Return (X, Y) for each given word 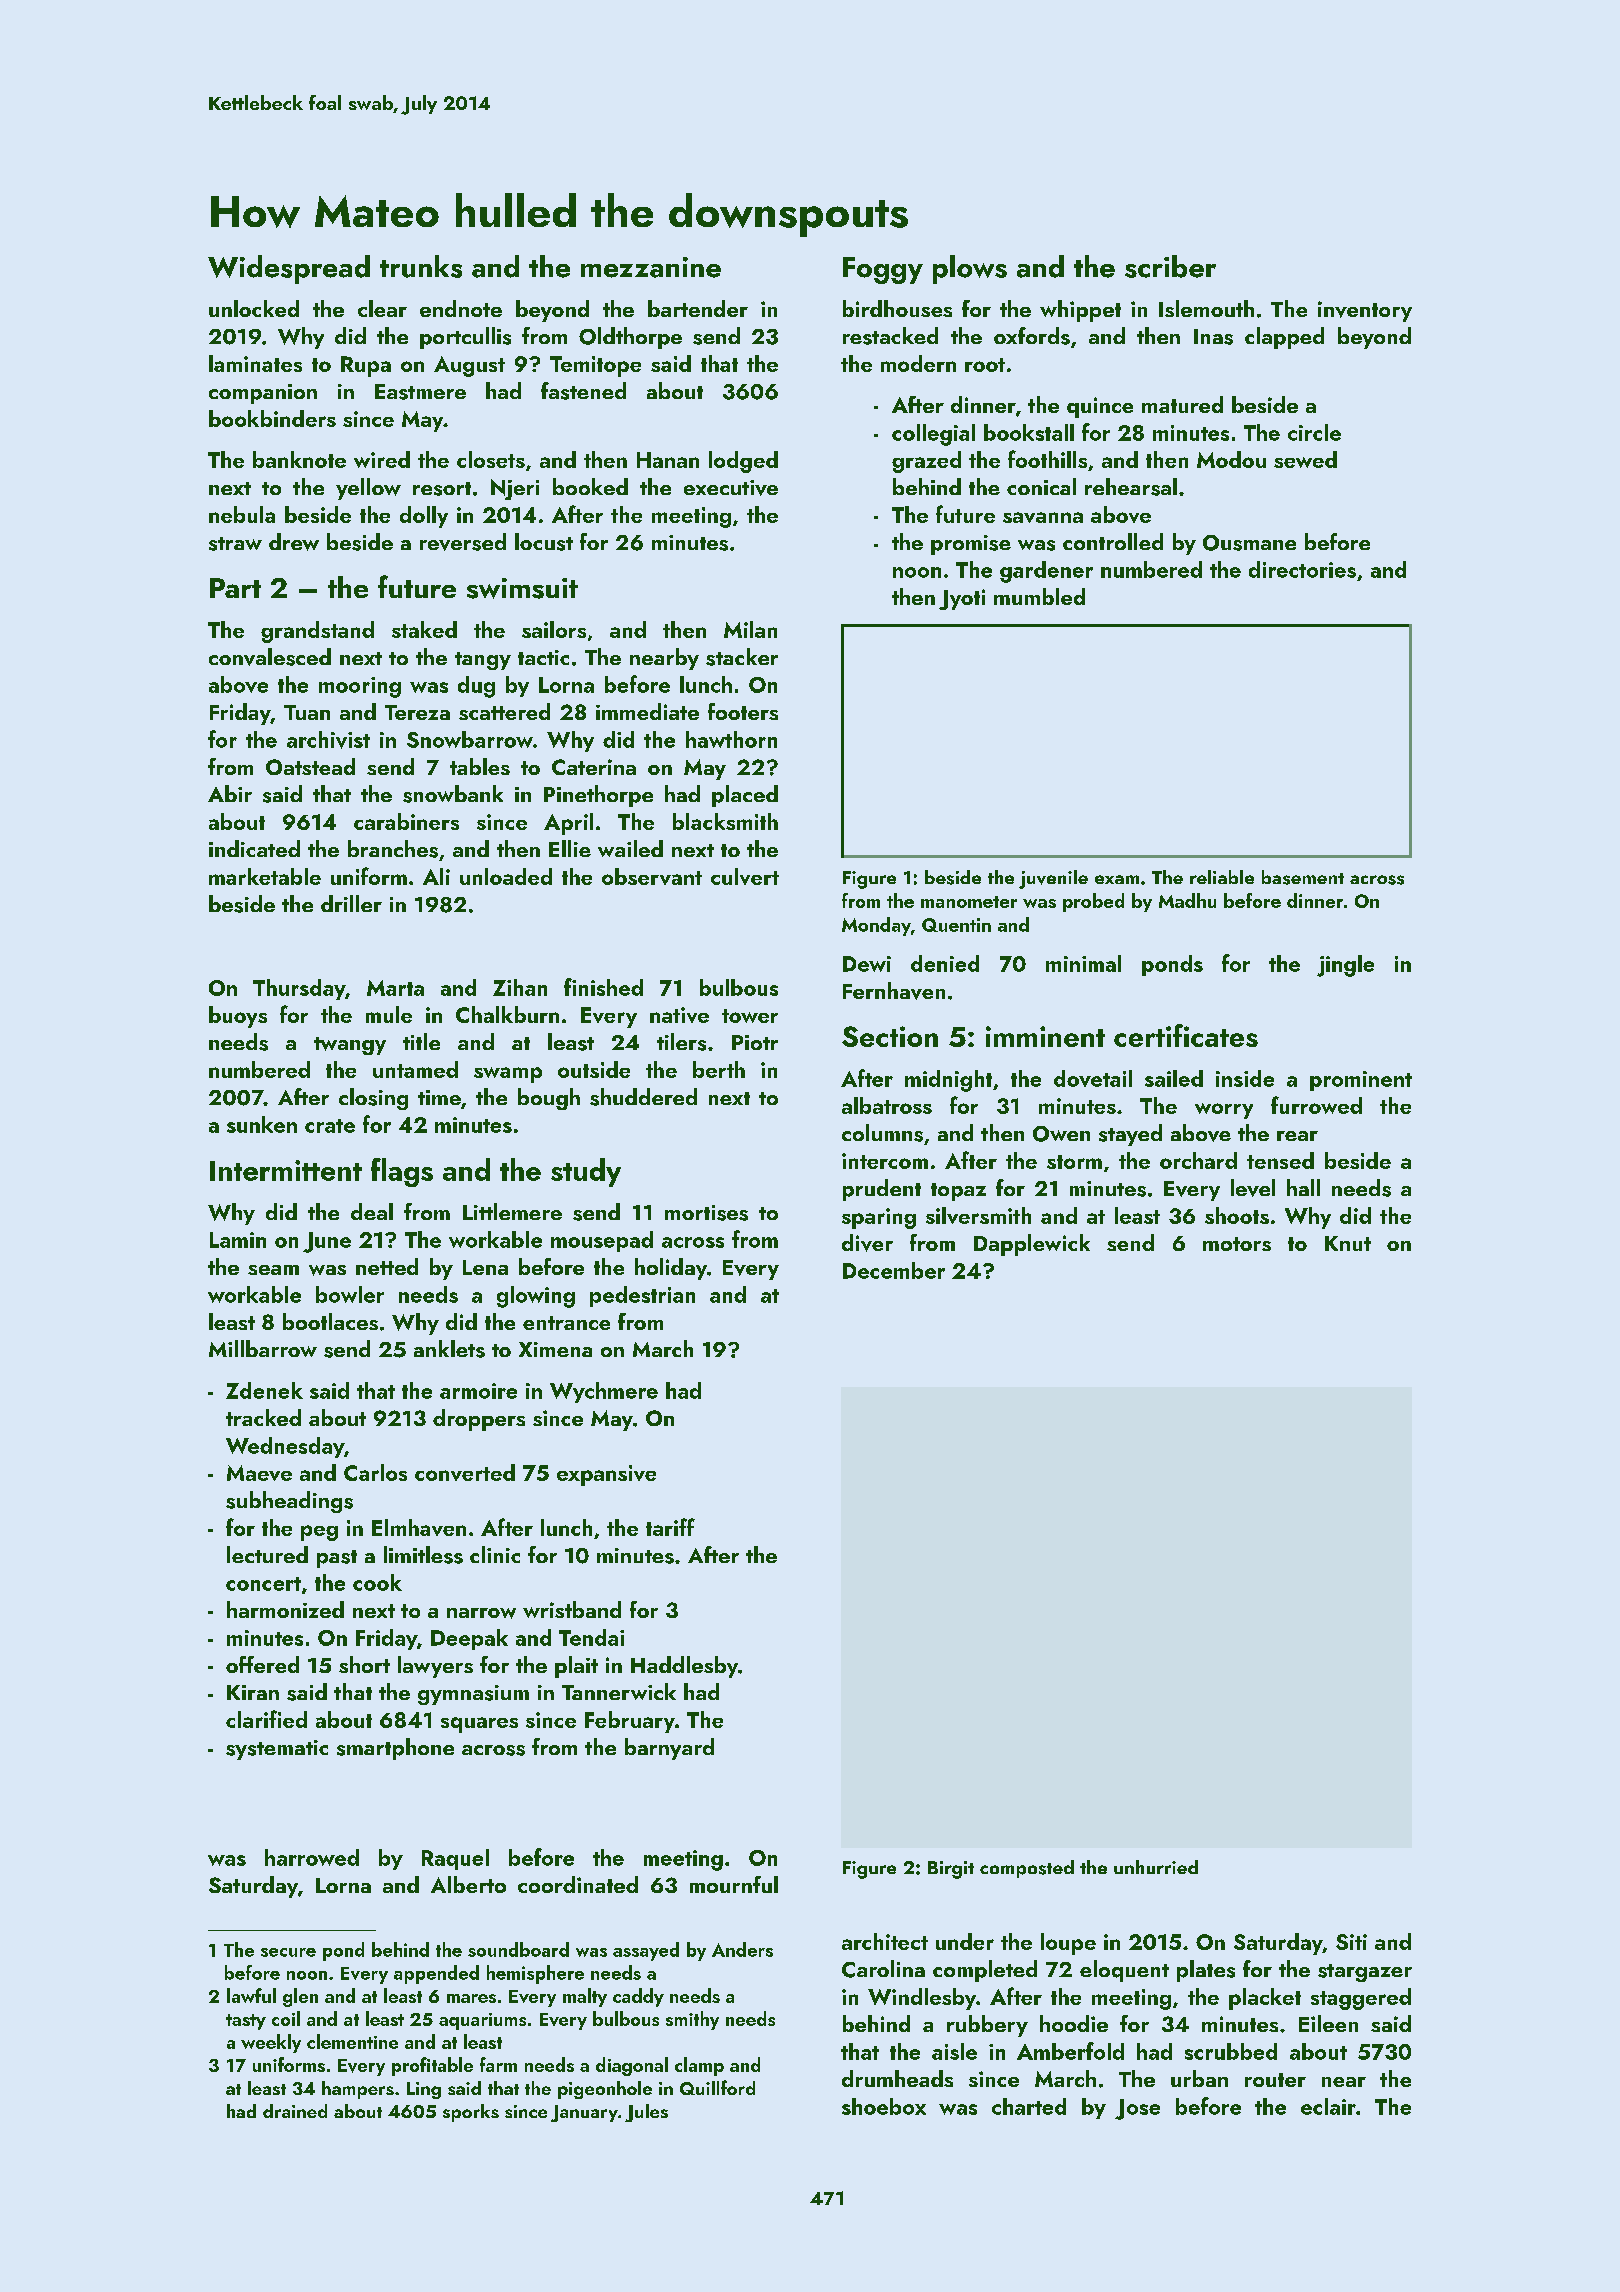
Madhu (1187, 900)
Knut (1348, 1243)
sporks (471, 2113)
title (421, 1041)
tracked (263, 1417)
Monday (876, 926)
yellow (368, 489)
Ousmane (1249, 543)
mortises (706, 1213)
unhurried (1156, 1867)
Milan (750, 629)
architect (885, 1941)
